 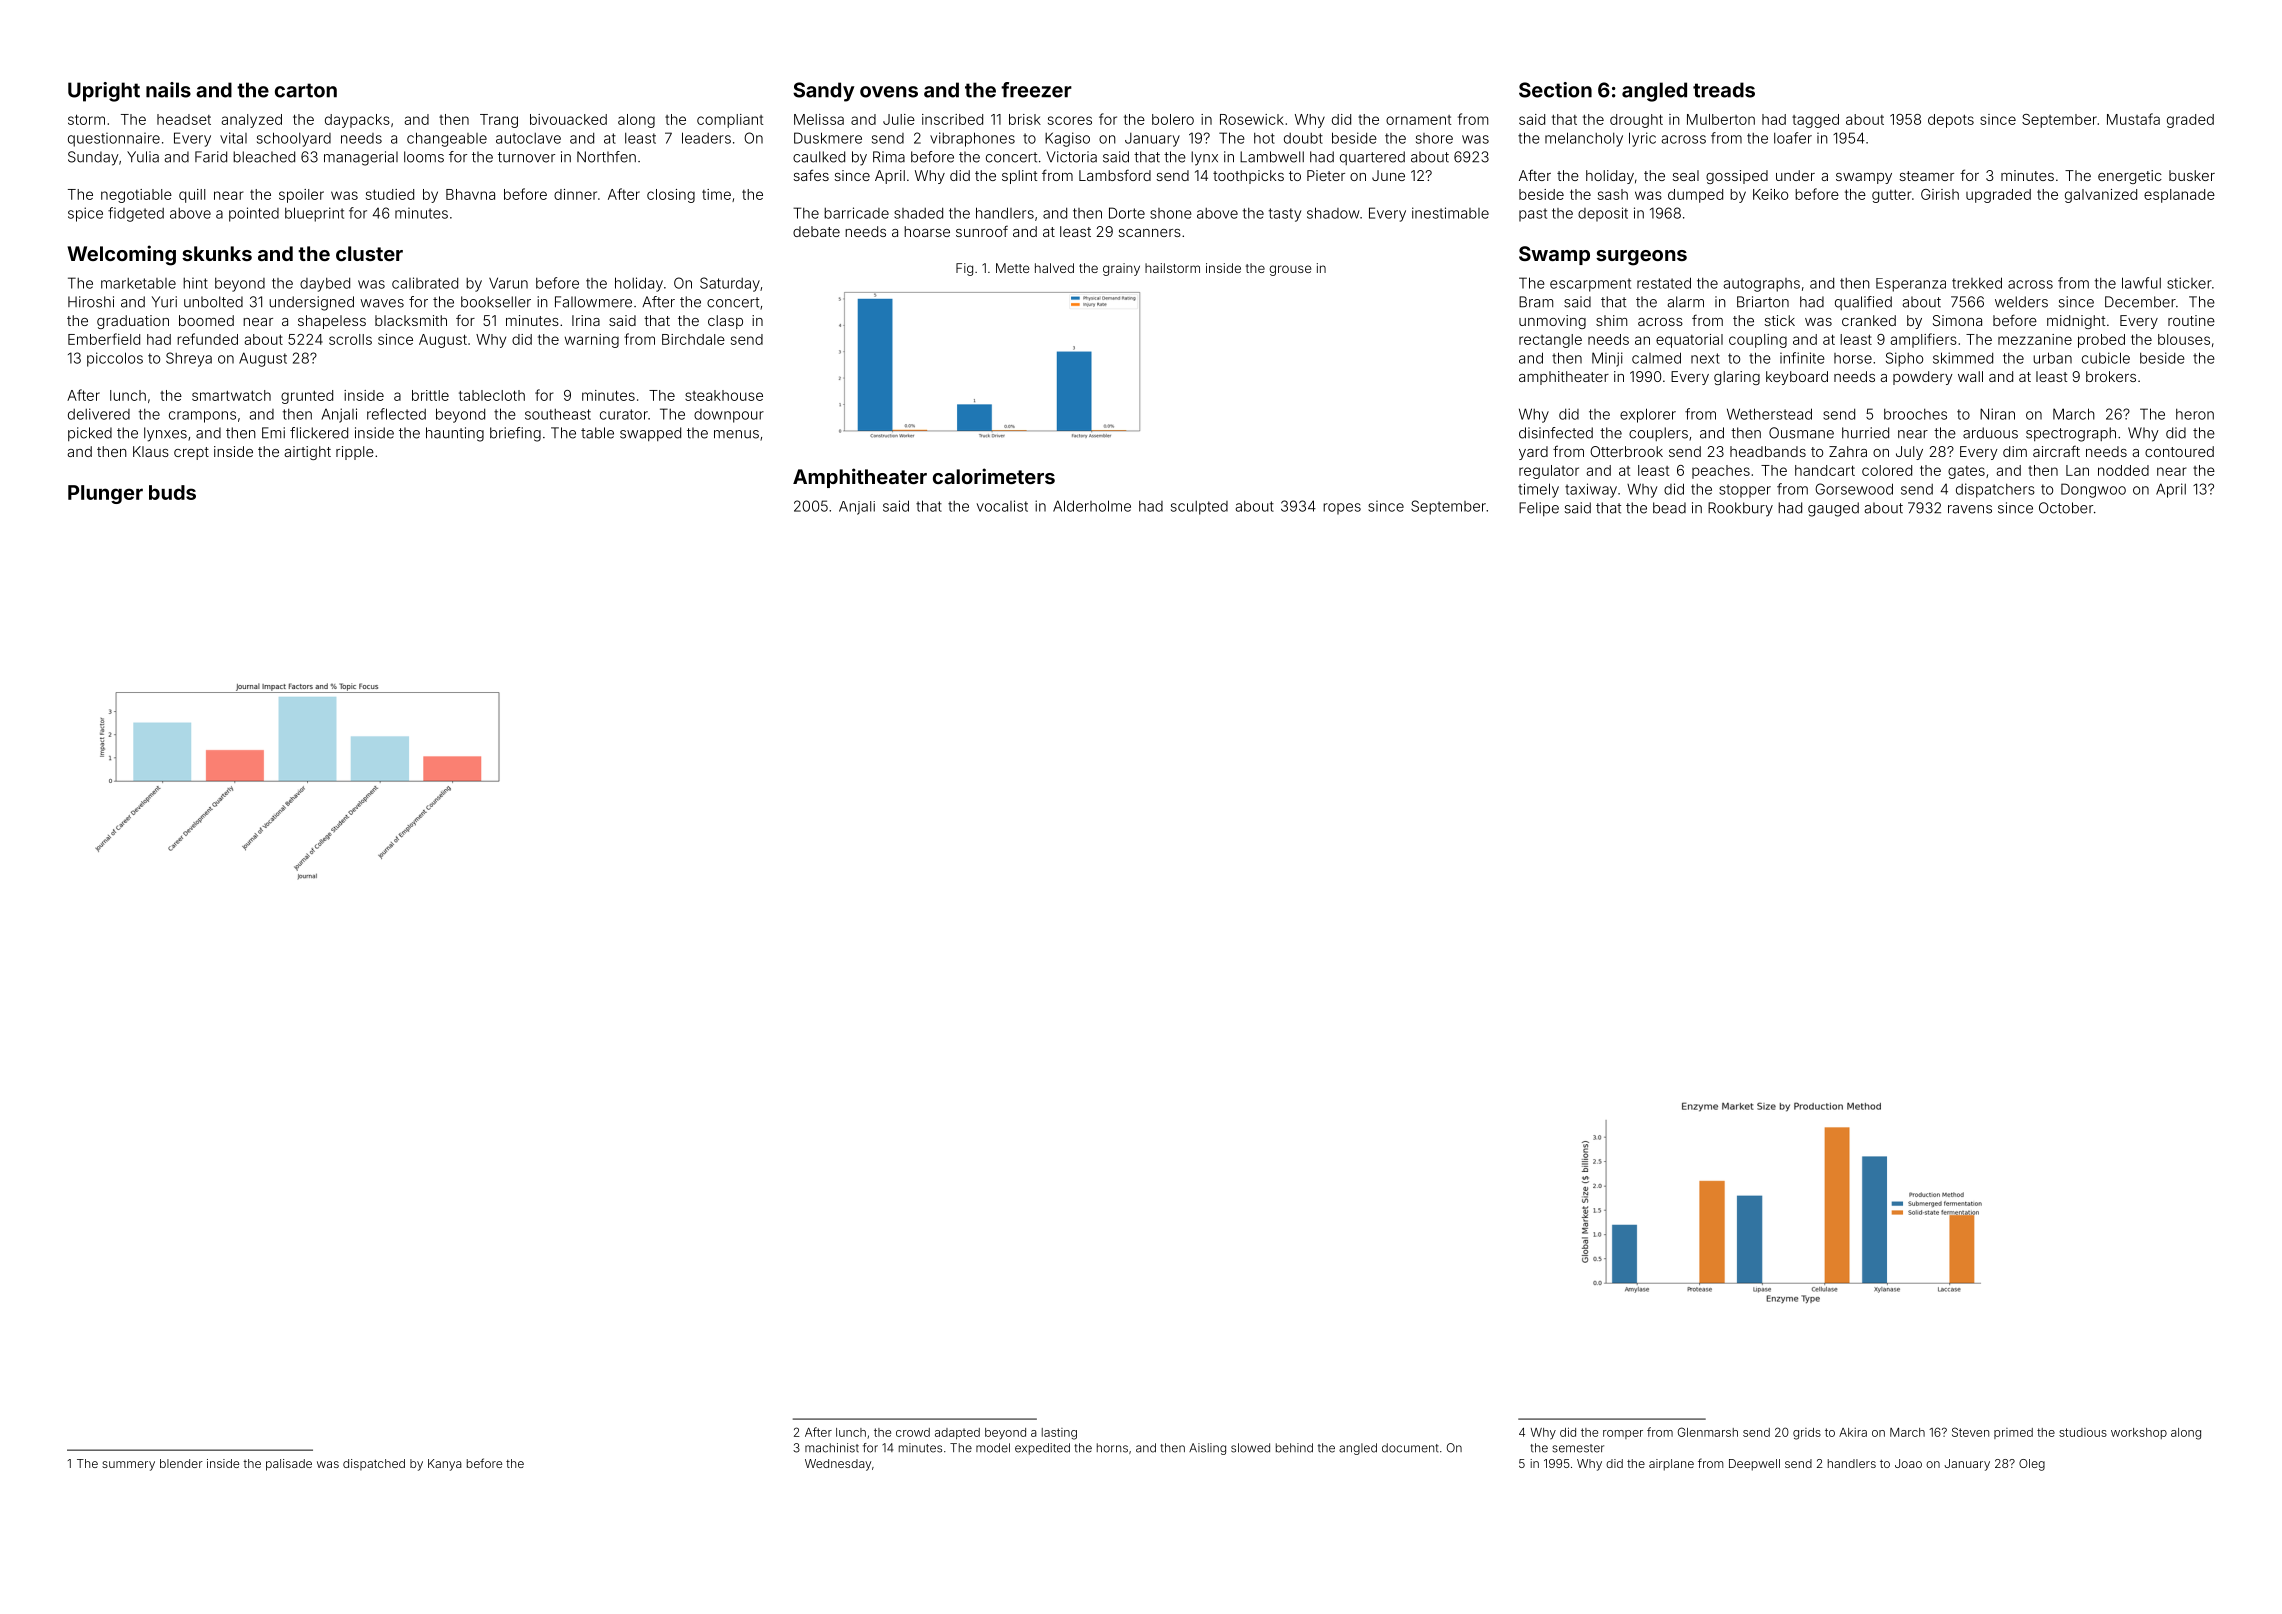 What do you see at coordinates (558, 414) in the screenshot?
I see `southeast` at bounding box center [558, 414].
